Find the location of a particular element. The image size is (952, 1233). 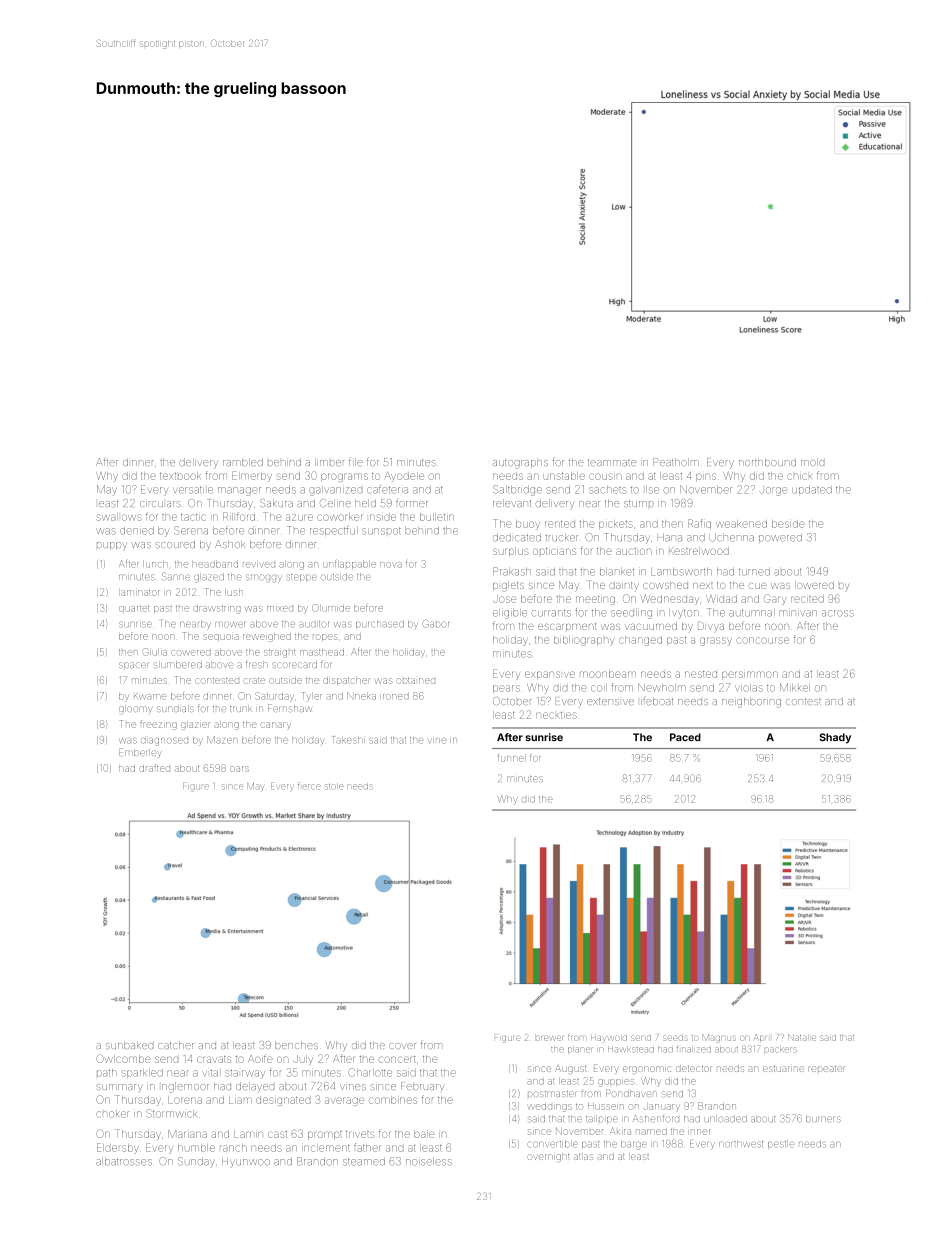

Hyunwoo is located at coordinates (246, 1162).
